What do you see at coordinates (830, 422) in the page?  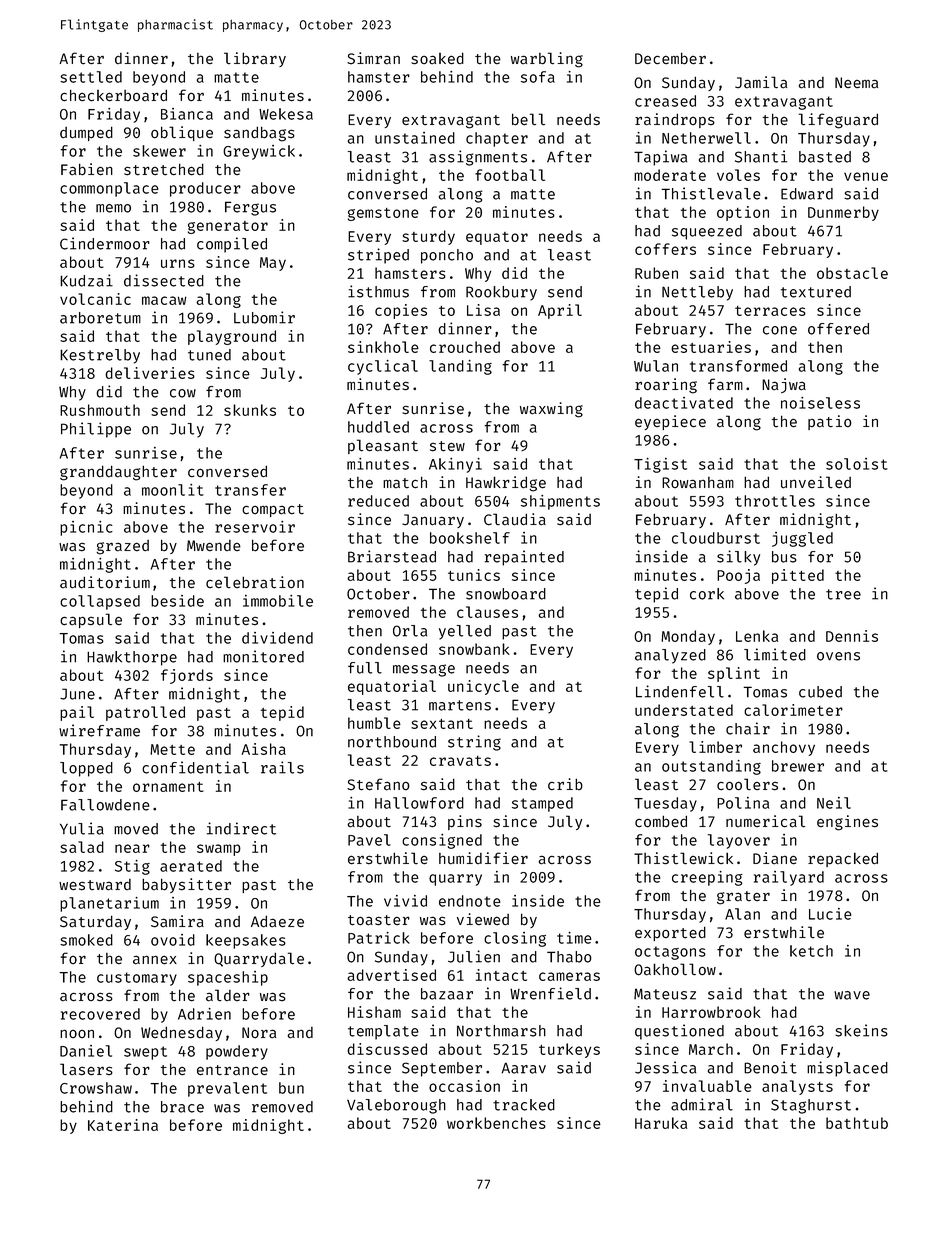 I see `patio` at bounding box center [830, 422].
